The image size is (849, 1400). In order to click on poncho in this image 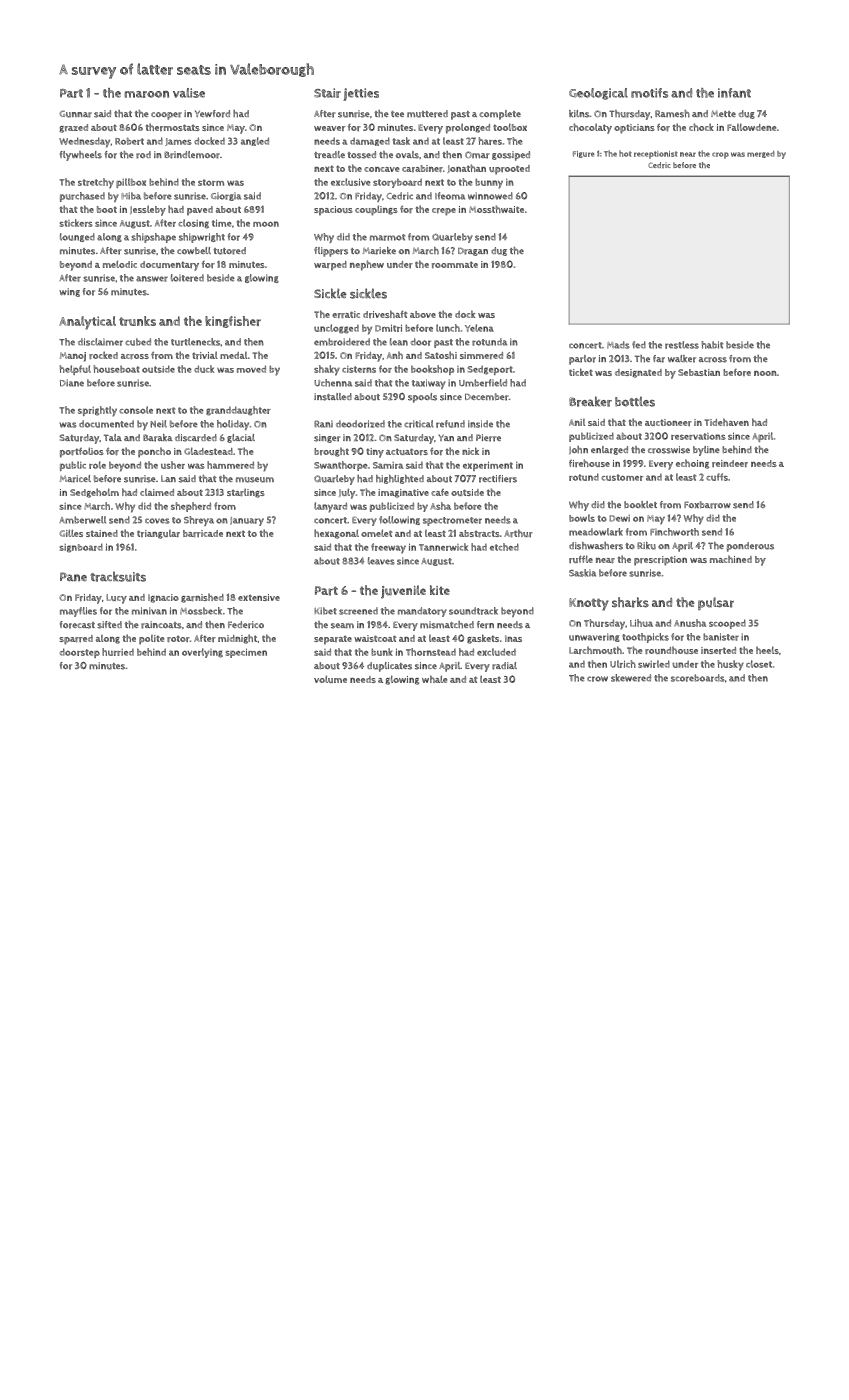, I will do `click(154, 452)`.
